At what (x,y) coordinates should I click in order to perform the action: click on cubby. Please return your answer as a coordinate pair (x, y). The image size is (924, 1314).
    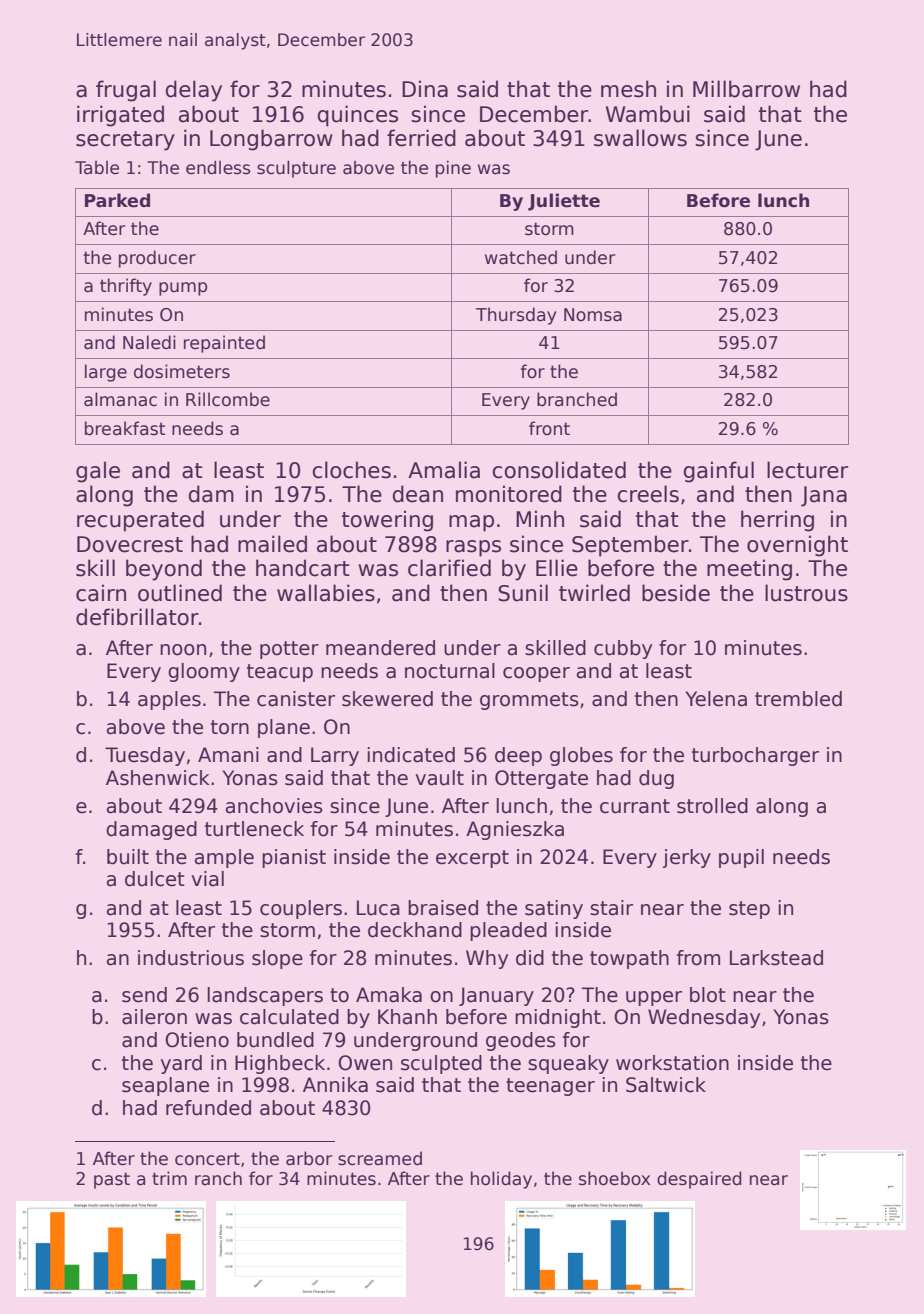
    Looking at the image, I should click on (623, 649).
